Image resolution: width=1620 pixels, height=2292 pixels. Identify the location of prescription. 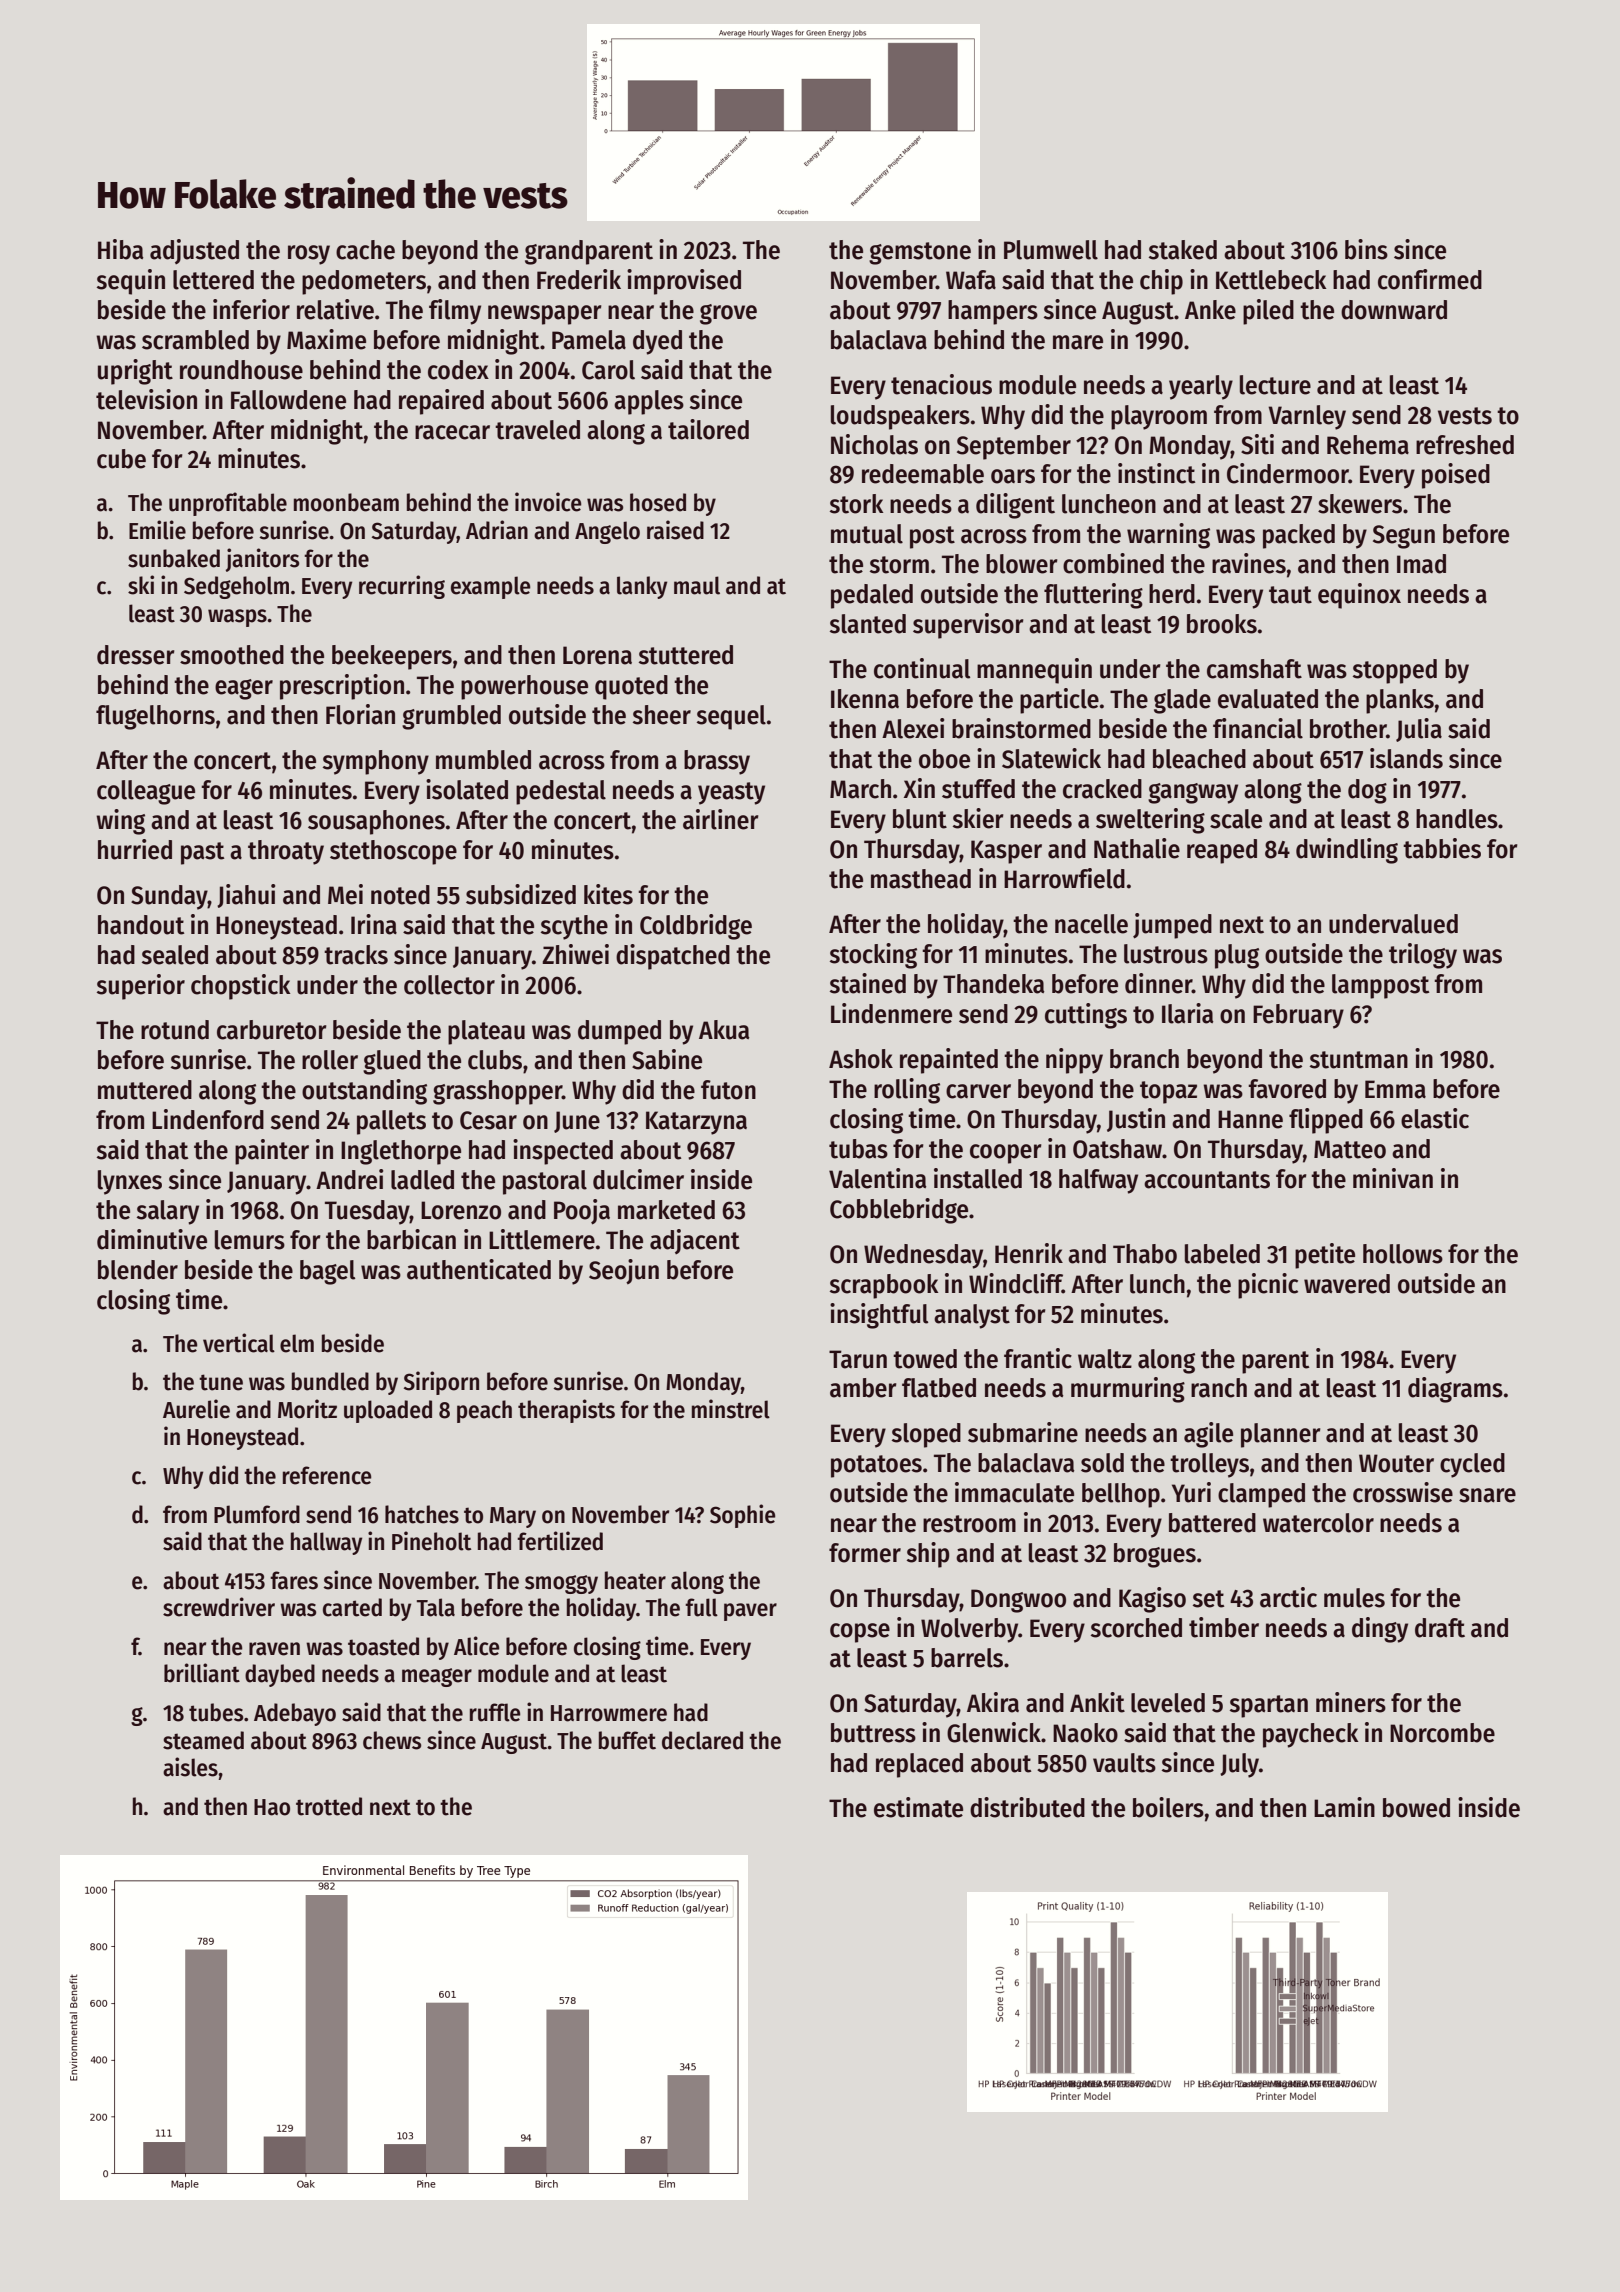
(342, 687).
